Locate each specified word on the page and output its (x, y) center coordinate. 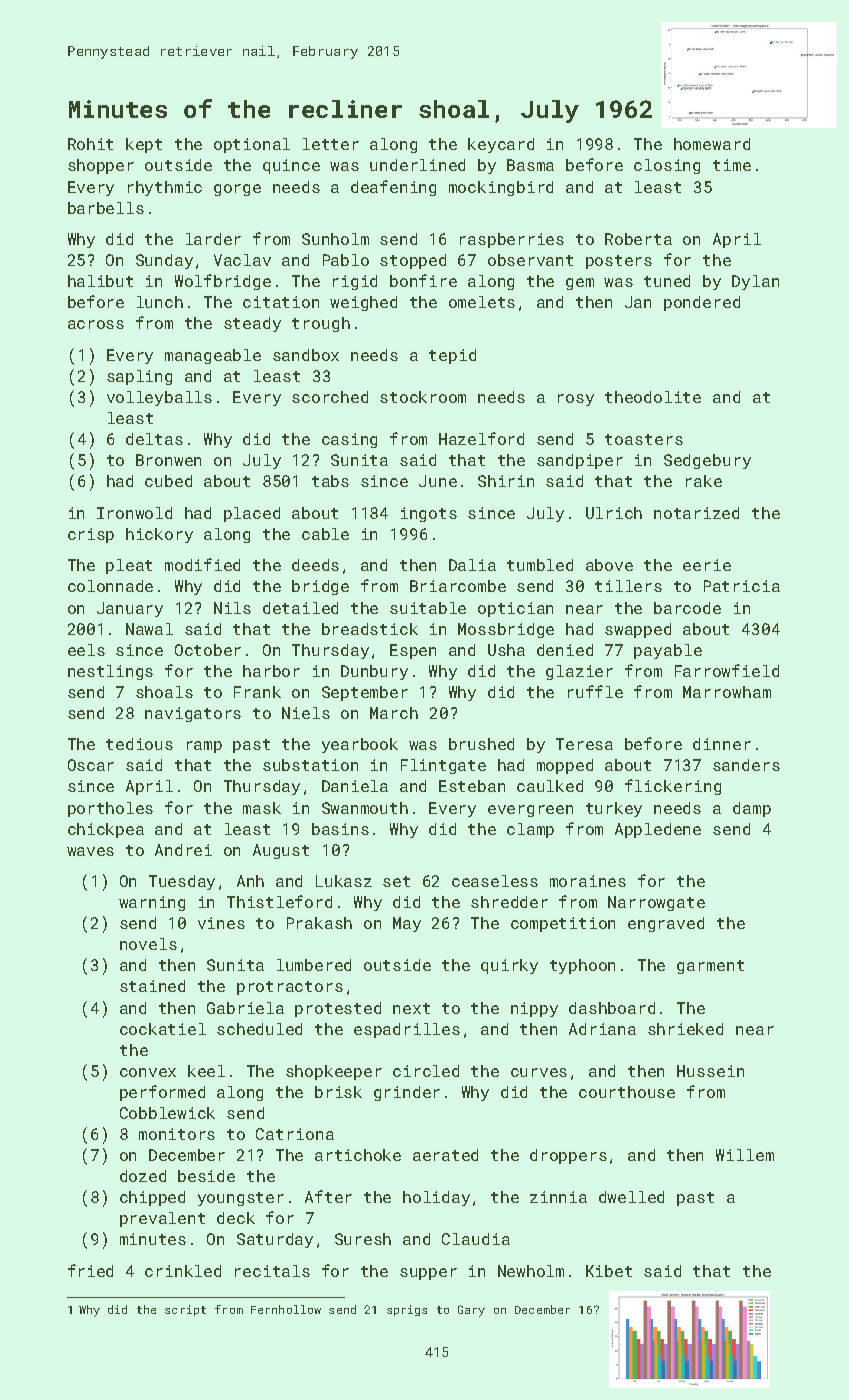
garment (710, 967)
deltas (154, 439)
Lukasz (344, 881)
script (185, 1310)
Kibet (609, 1271)
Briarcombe (458, 586)
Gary (471, 1311)
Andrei (183, 850)
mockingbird (501, 188)
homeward (712, 144)
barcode (687, 608)
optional (252, 145)
